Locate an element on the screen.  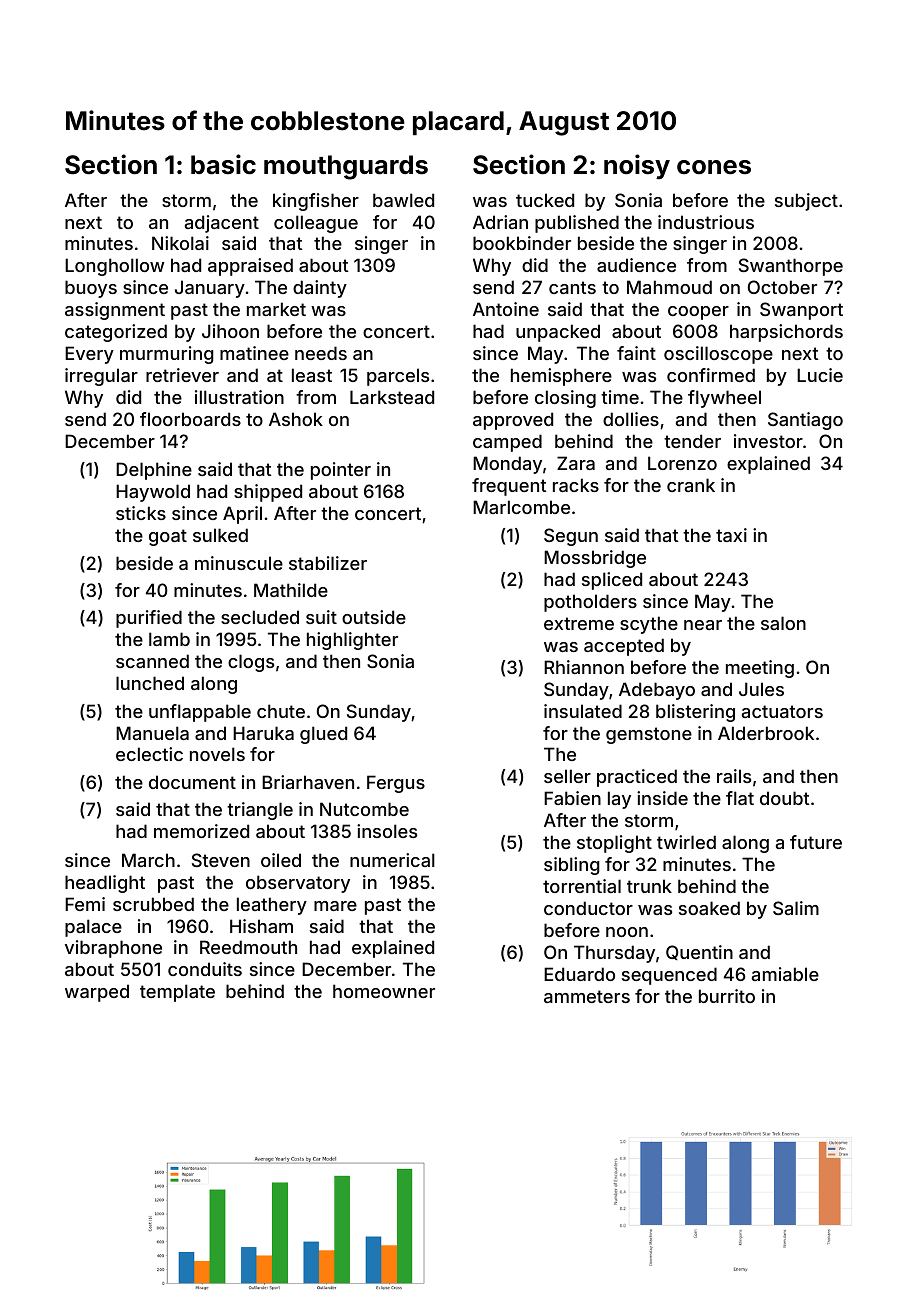
gemstone is located at coordinates (649, 735).
